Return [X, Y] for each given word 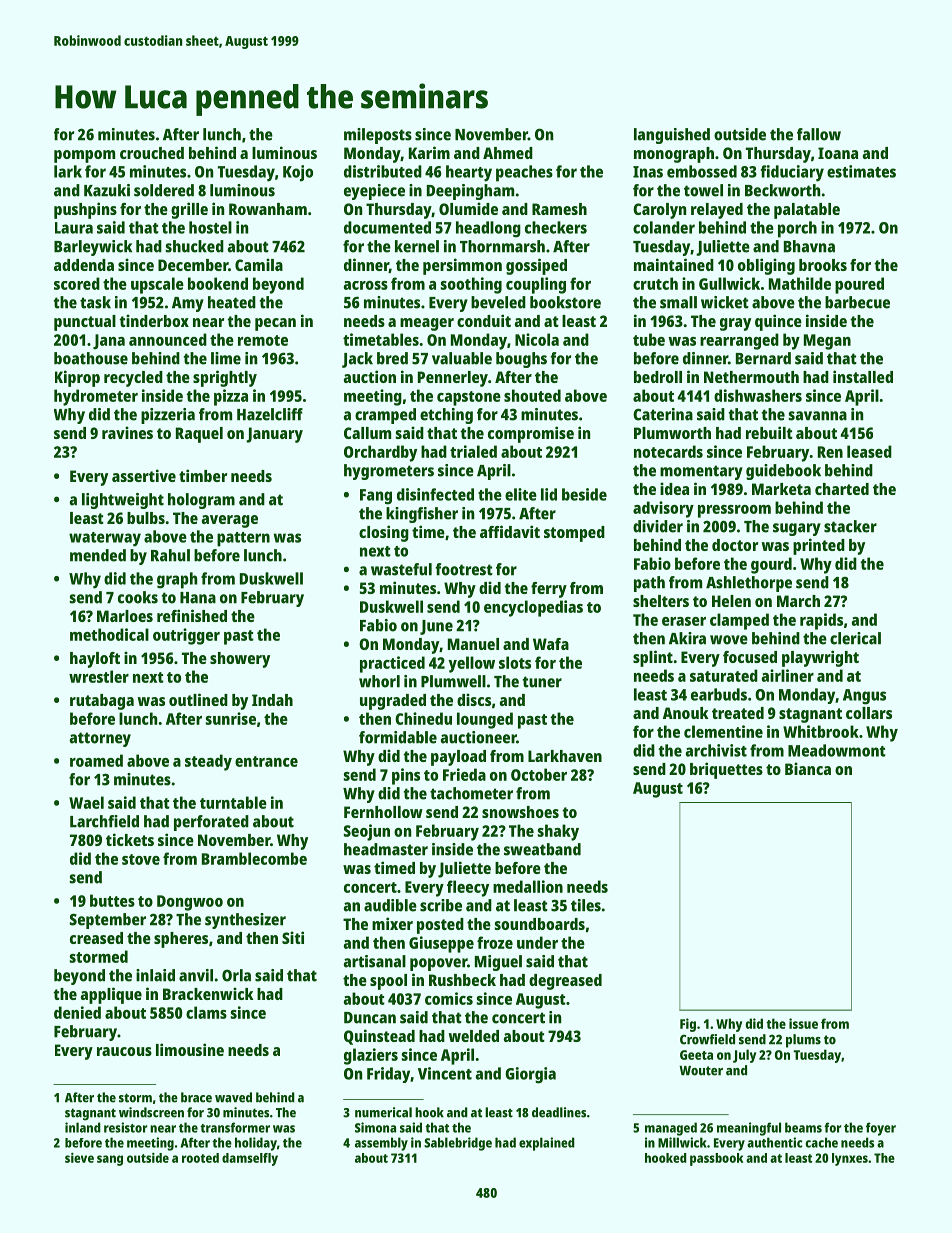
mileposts [378, 136]
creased [96, 938]
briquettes [726, 770]
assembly [381, 1144]
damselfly [250, 1159]
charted [842, 489]
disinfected [435, 494]
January [274, 435]
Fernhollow [383, 812]
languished [672, 136]
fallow [819, 134]
